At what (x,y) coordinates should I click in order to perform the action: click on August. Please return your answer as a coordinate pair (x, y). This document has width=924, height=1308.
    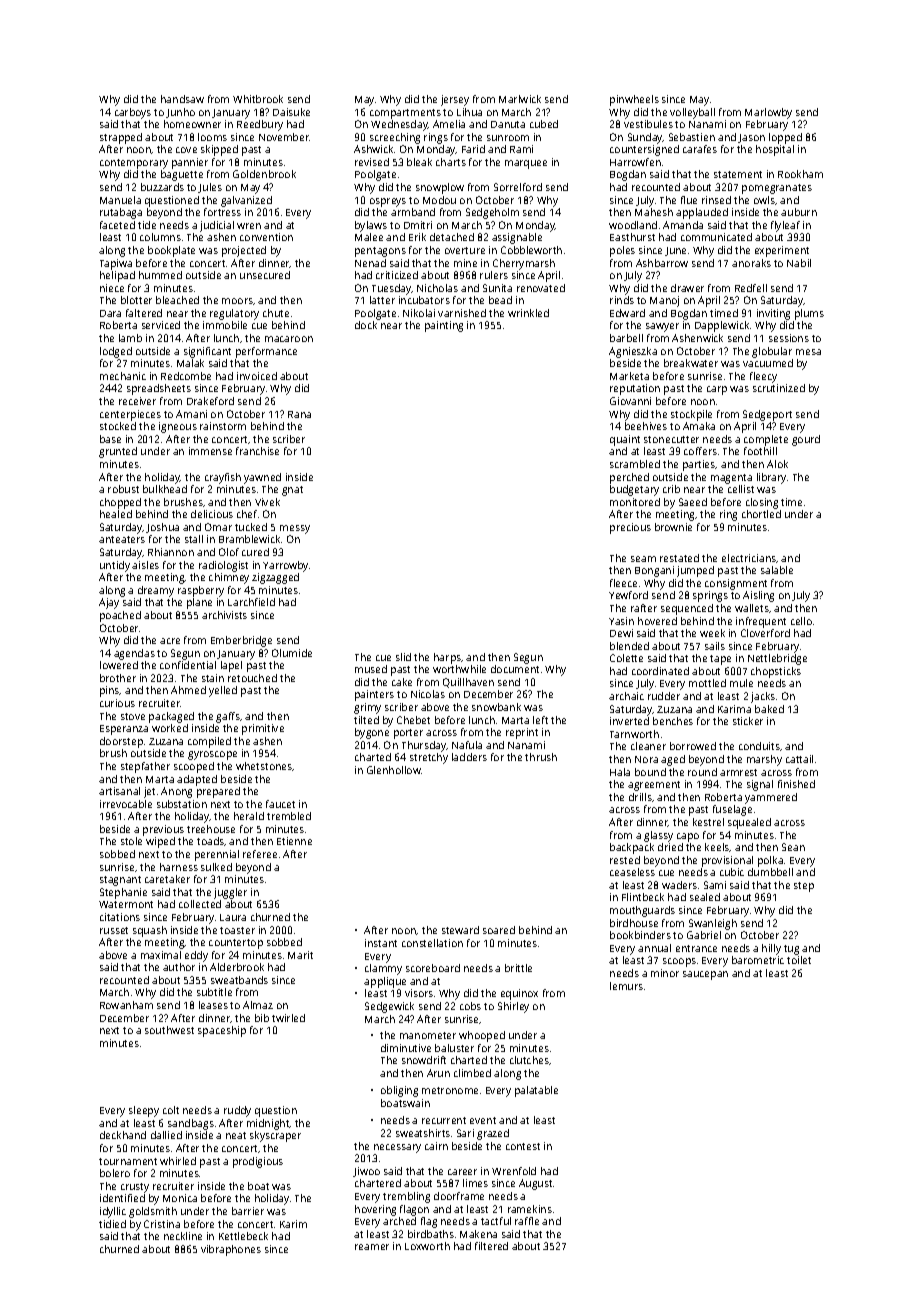
    Looking at the image, I should click on (535, 1184).
